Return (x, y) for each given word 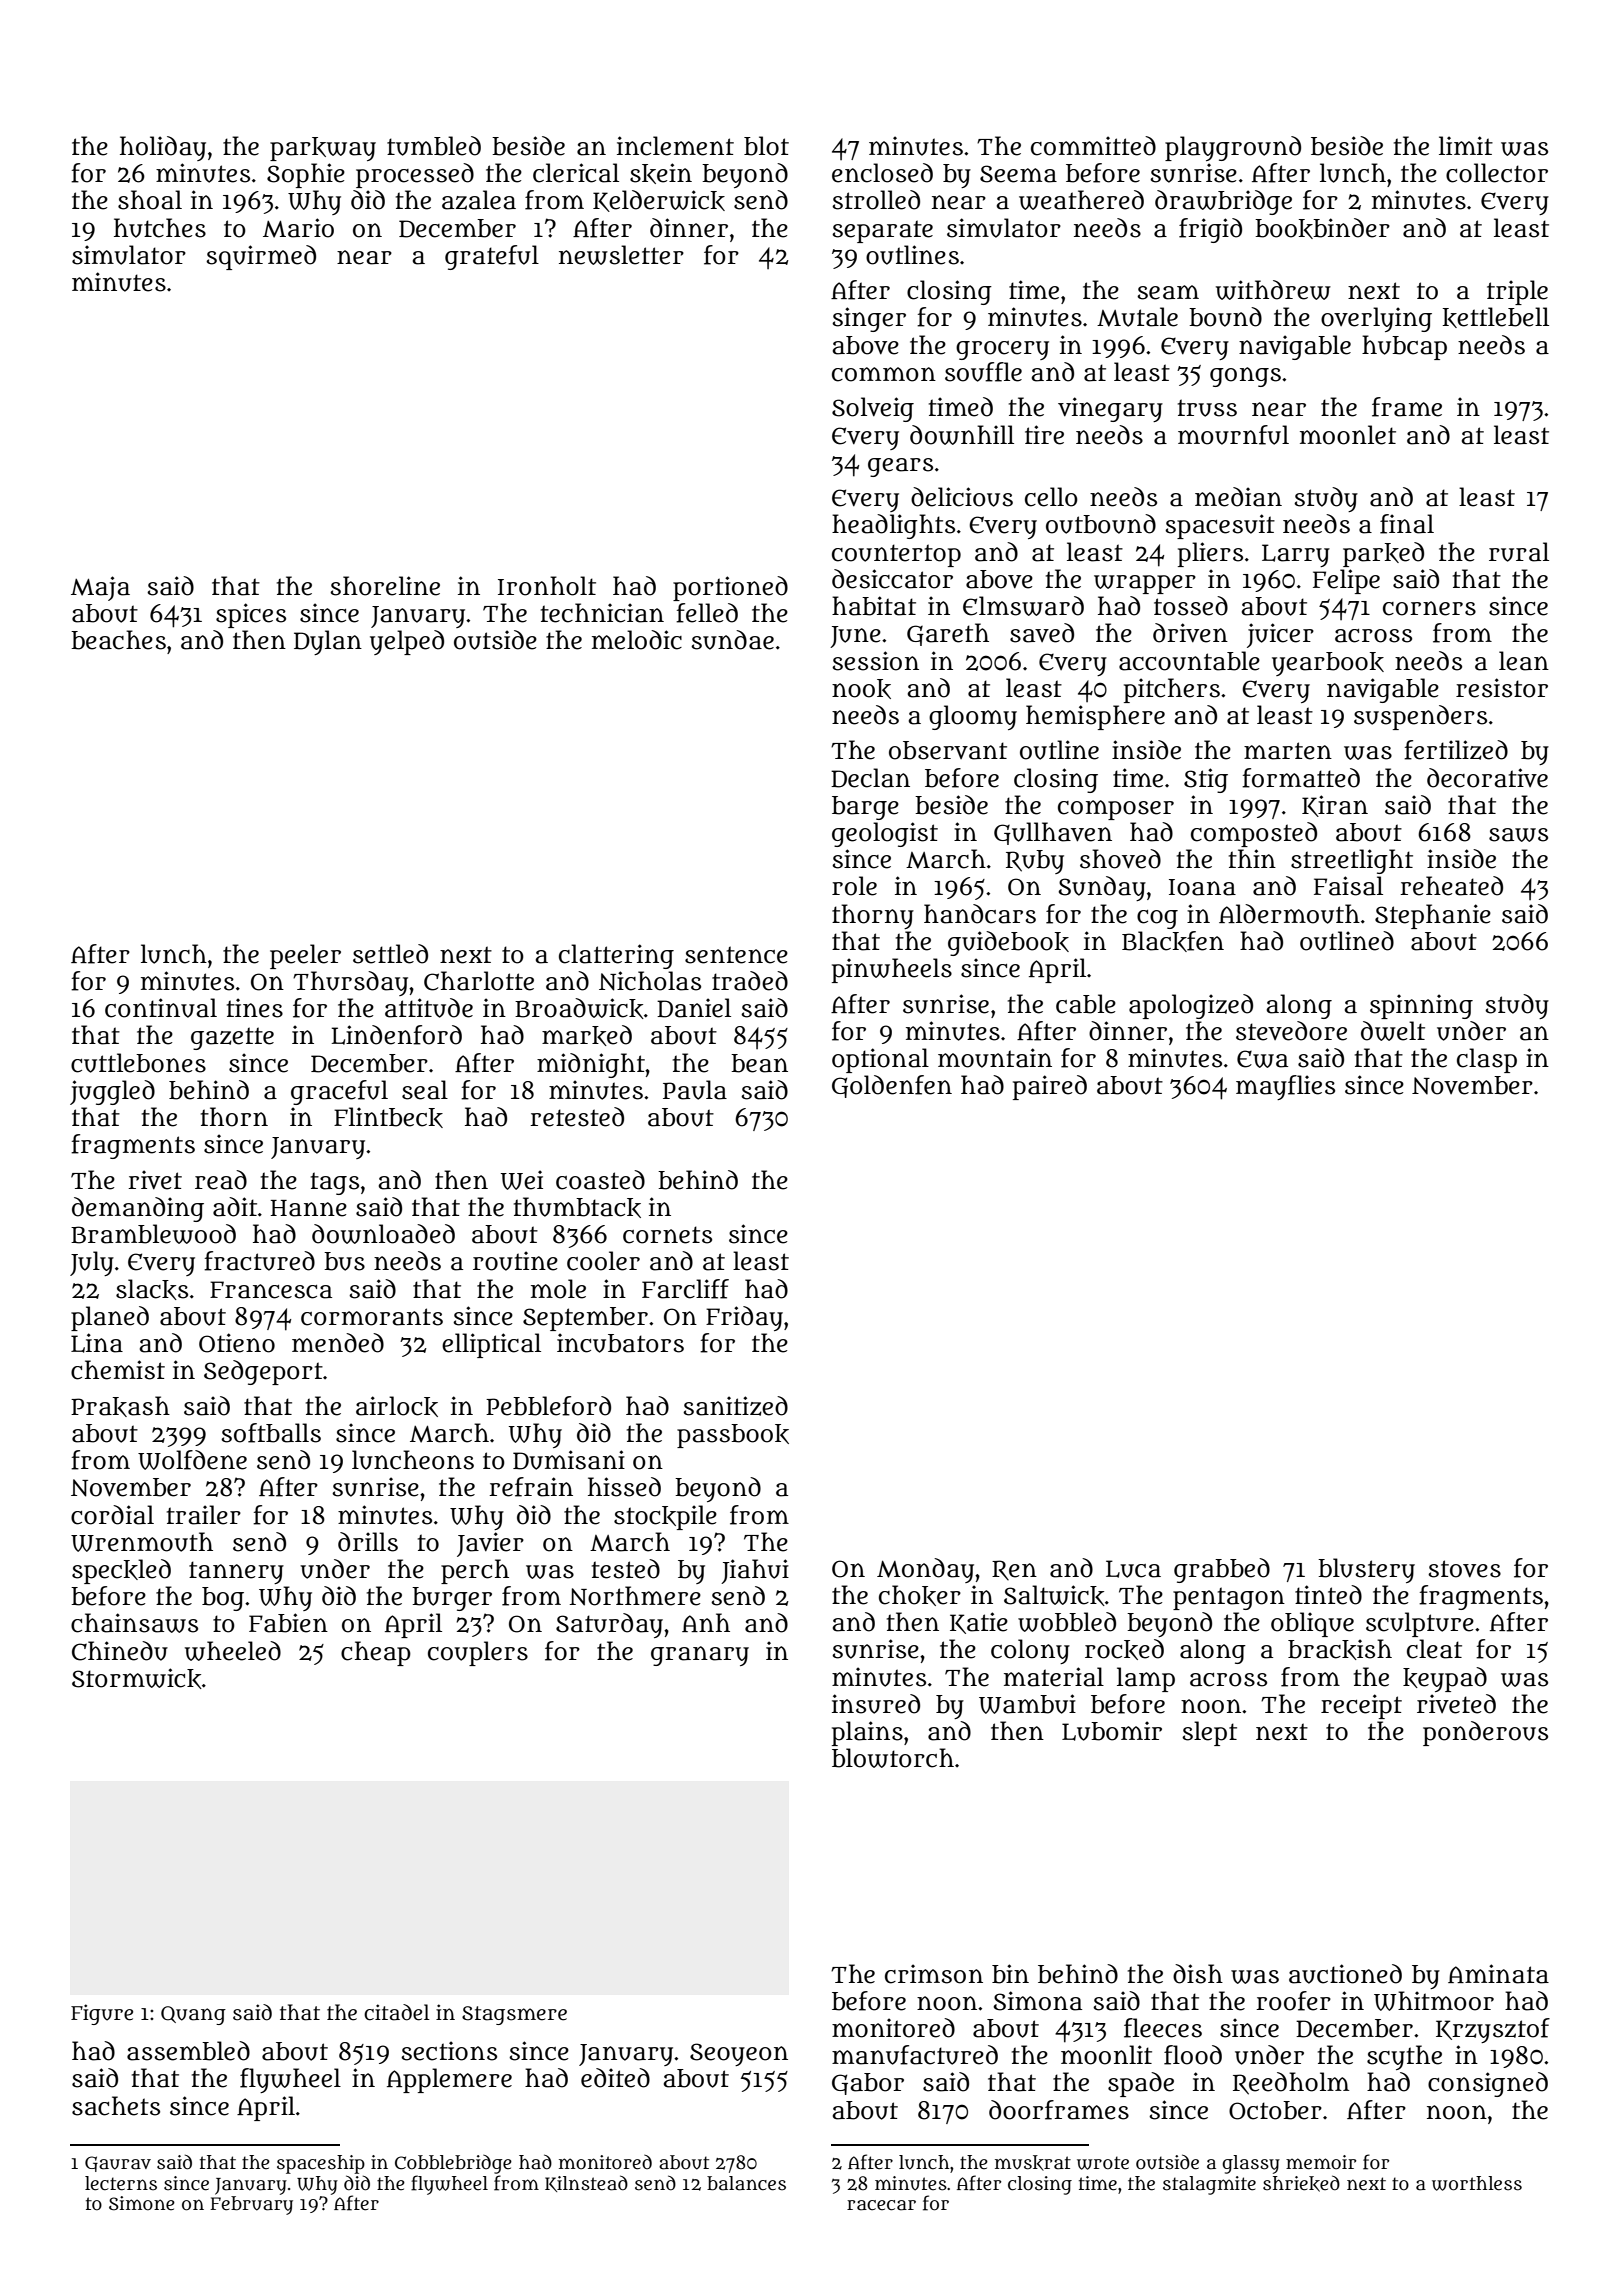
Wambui (1027, 1704)
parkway (323, 149)
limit (1466, 145)
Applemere (449, 2080)
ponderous (1485, 1733)
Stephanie (1433, 916)
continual (161, 1008)
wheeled (233, 1651)
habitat (874, 606)
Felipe (1346, 581)
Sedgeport (263, 1372)
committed (1093, 146)
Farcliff (685, 1289)
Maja (100, 588)
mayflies (1285, 1087)
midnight (591, 1065)
